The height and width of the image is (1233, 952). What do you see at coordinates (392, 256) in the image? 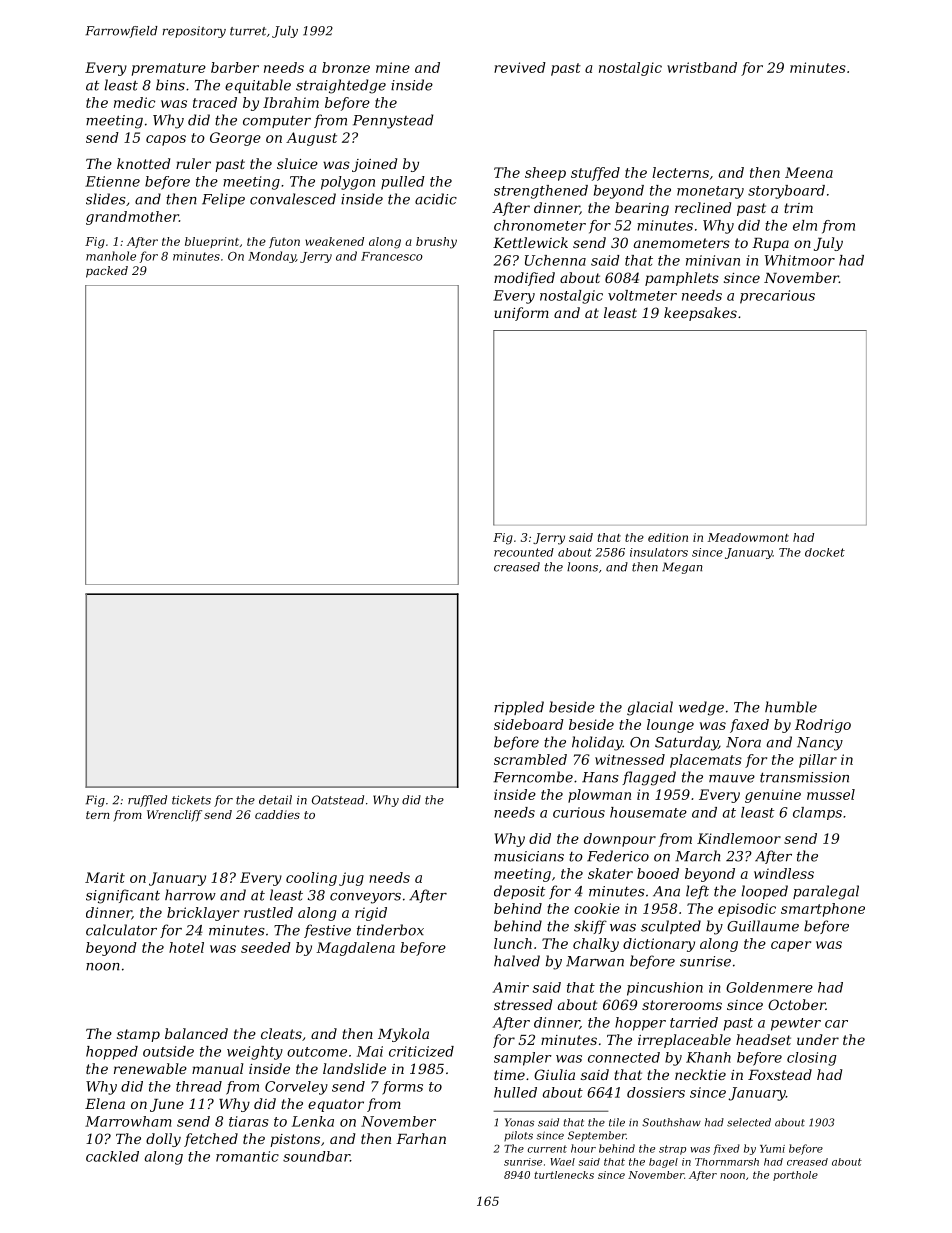
I see `Francesco` at bounding box center [392, 256].
